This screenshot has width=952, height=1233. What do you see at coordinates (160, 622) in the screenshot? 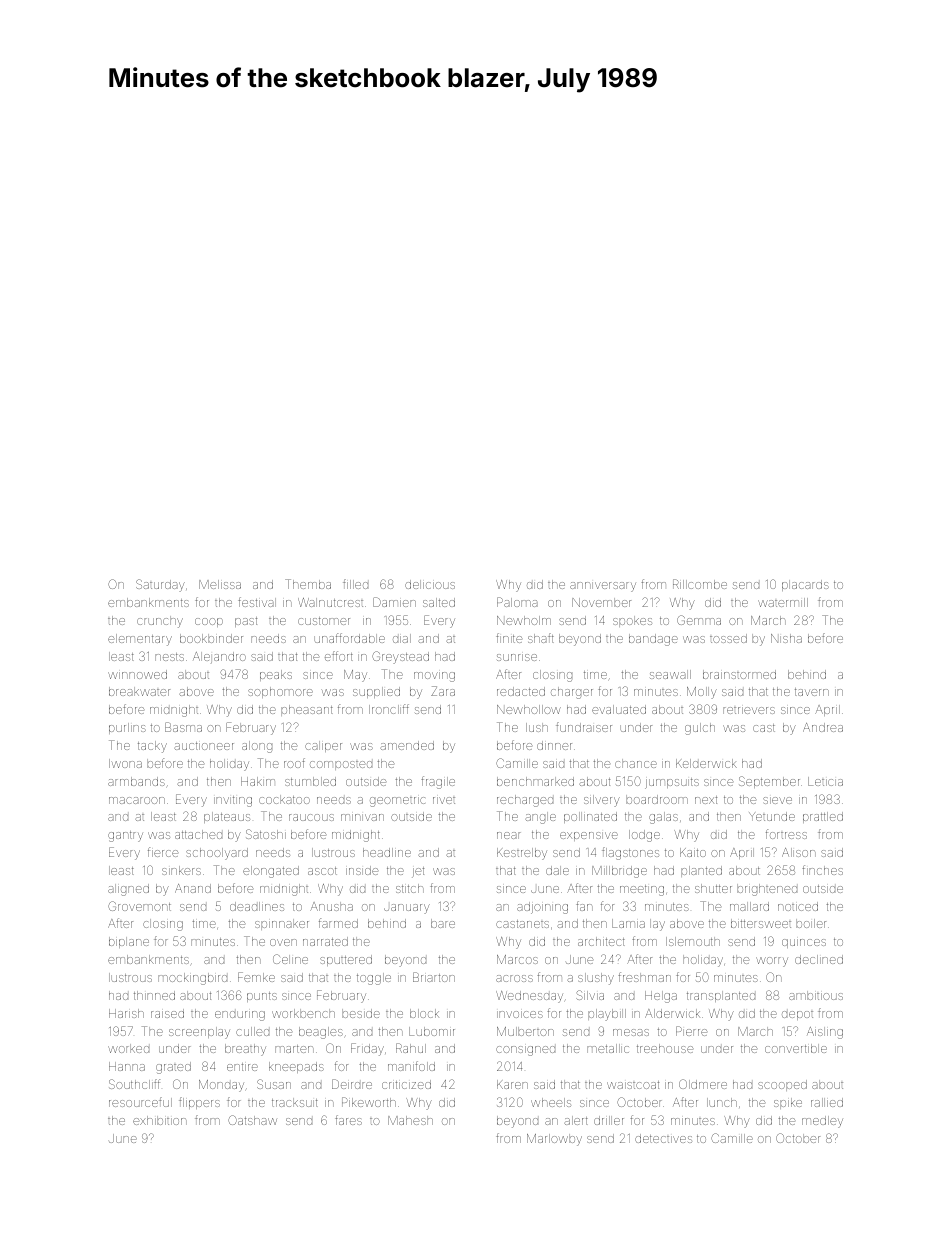
I see `crunchy` at bounding box center [160, 622].
